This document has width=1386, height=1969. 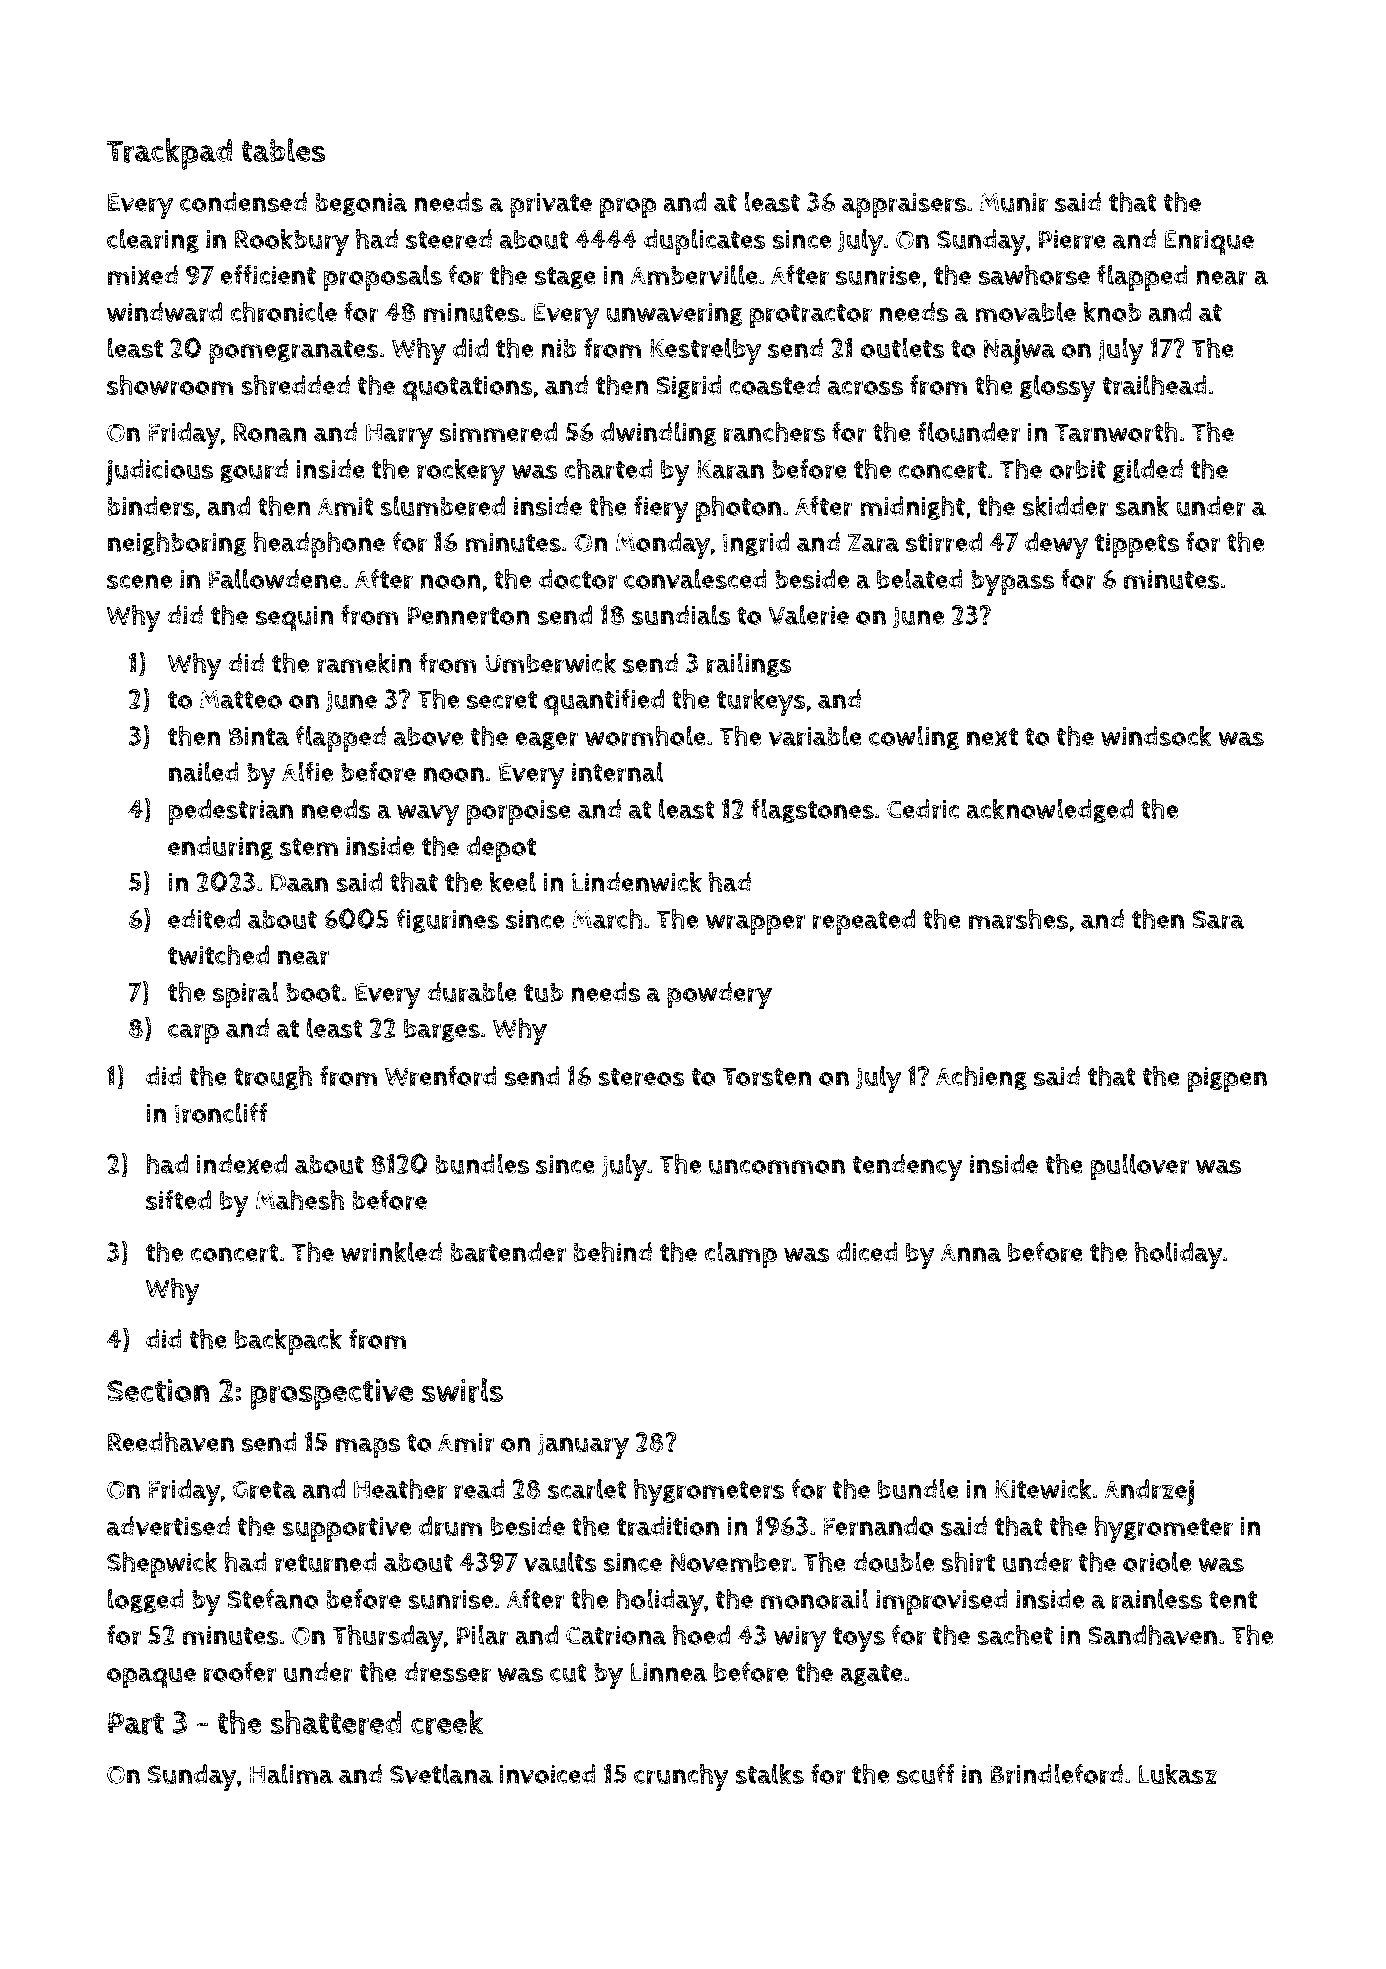 I want to click on mixed, so click(x=143, y=275).
